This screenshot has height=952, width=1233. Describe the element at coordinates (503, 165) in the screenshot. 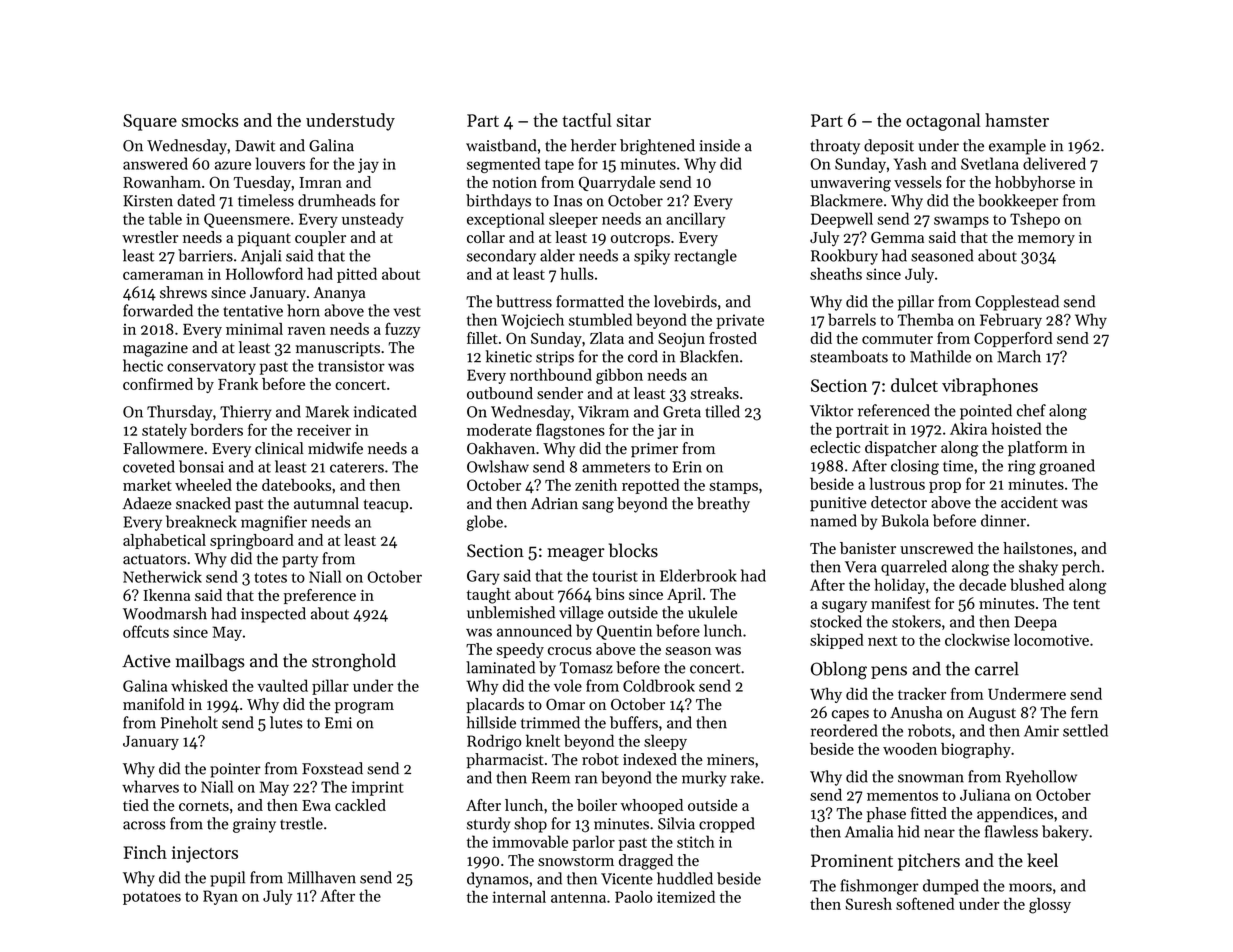

I see `segmented` at that location.
